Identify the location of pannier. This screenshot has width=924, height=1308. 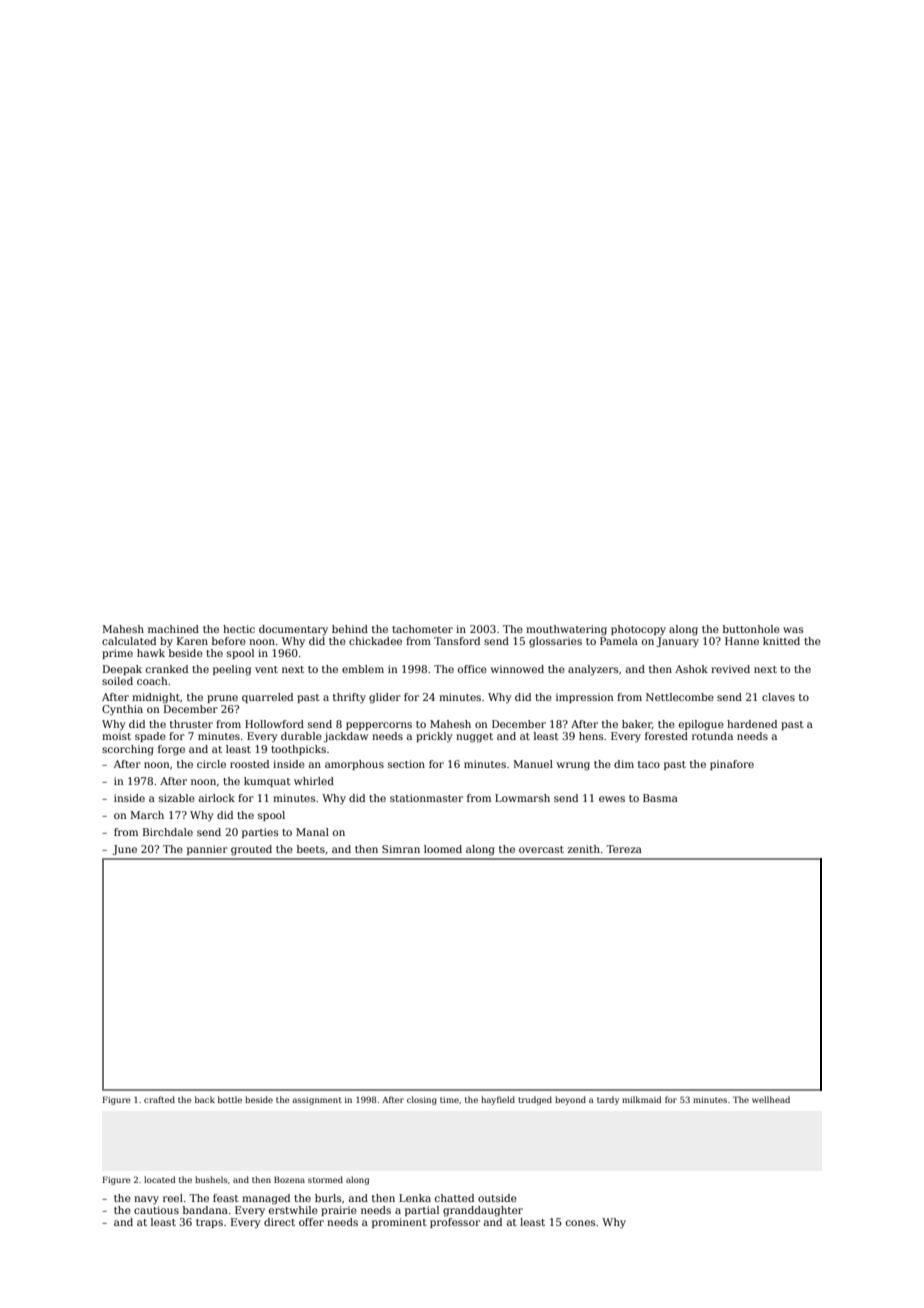
(207, 850).
